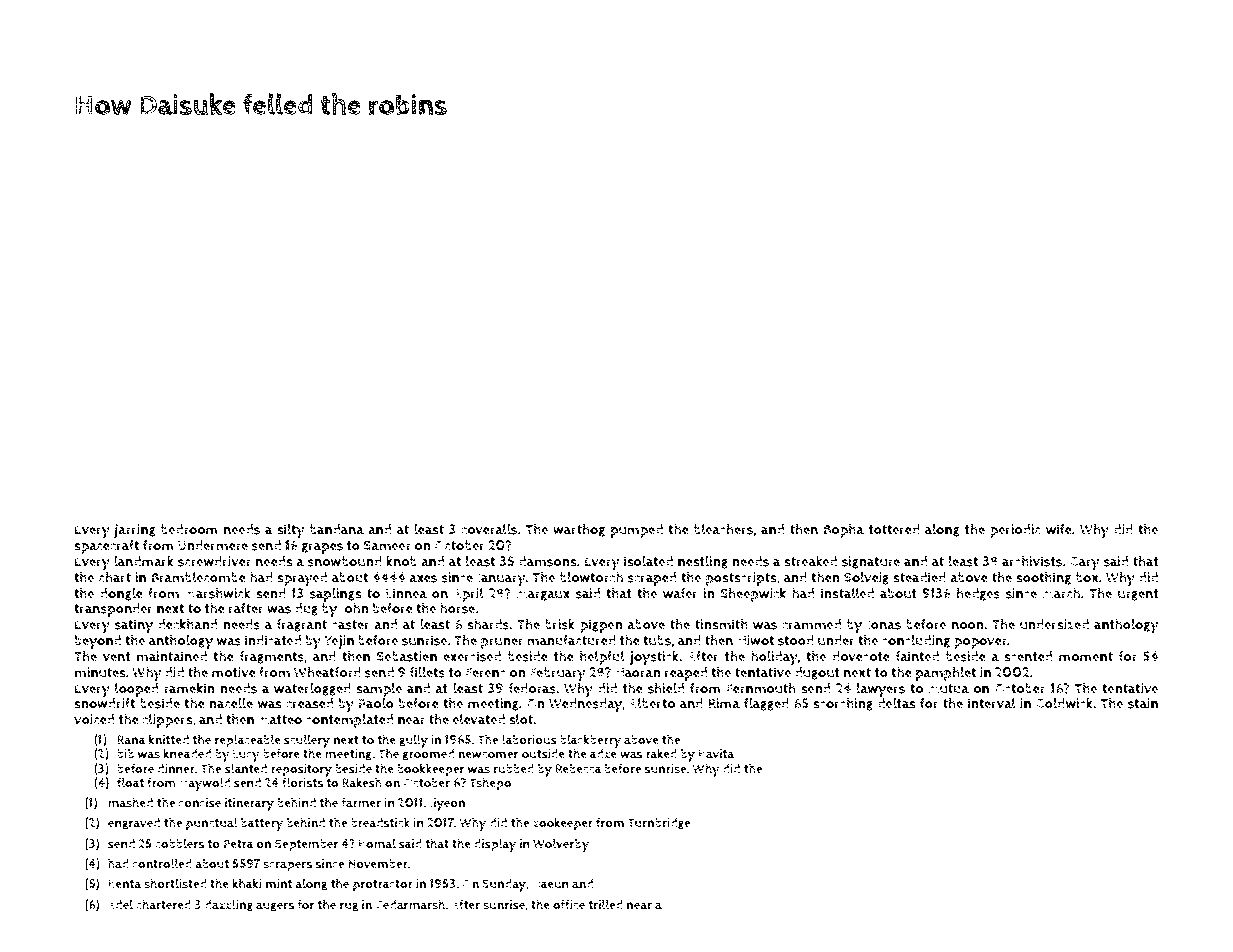 This image has height=952, width=1233. Describe the element at coordinates (659, 824) in the image. I see `Turnbridge` at that location.
